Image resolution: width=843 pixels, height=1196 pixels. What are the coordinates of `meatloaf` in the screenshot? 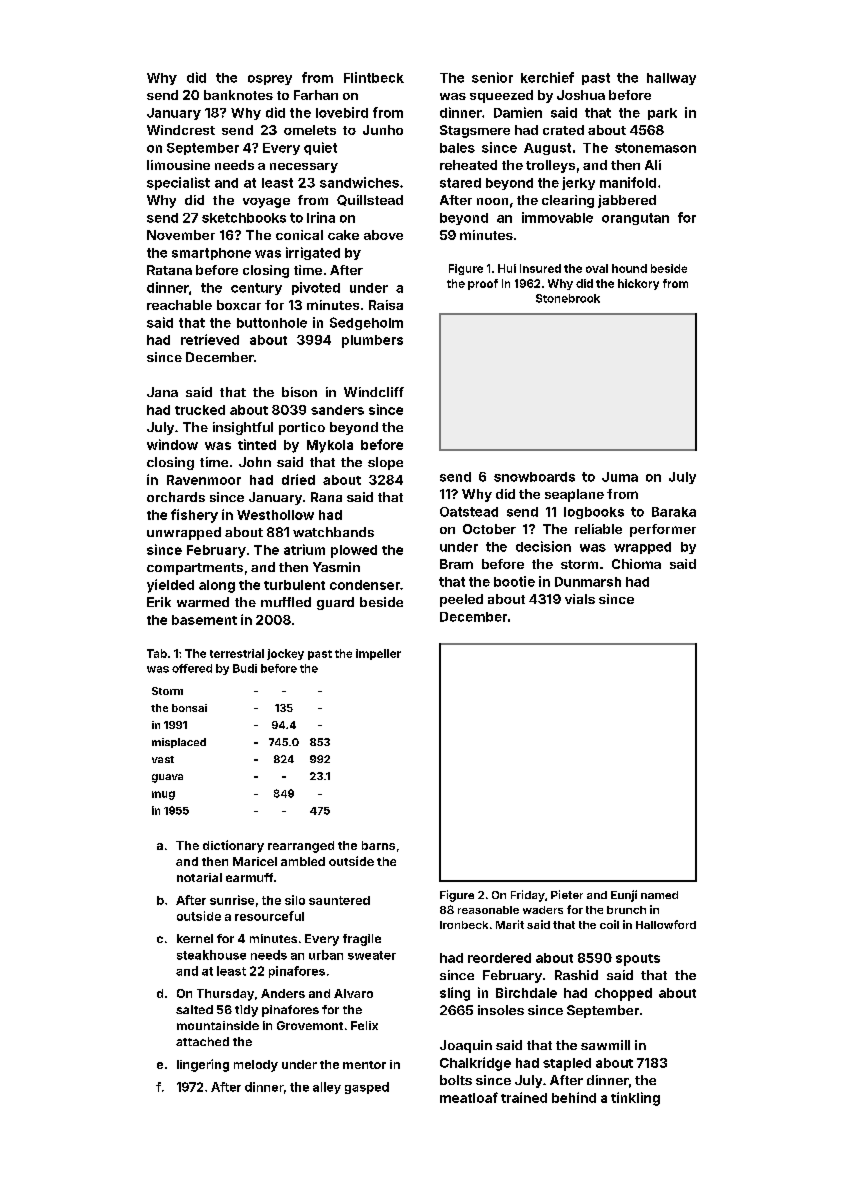 It's located at (469, 1097).
